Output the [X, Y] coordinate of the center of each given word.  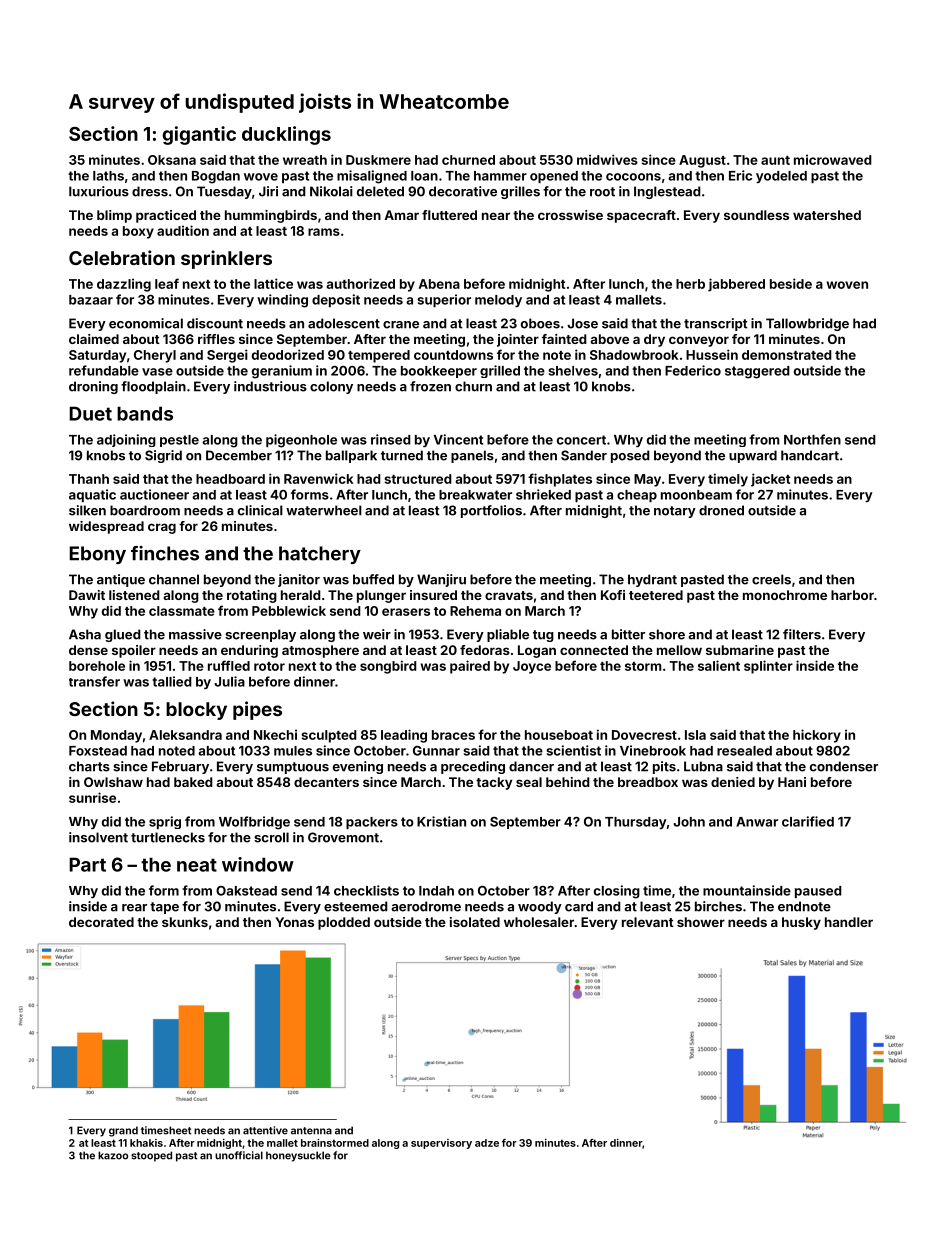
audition [183, 230]
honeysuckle [298, 1156]
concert [581, 440]
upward [753, 456]
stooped [151, 1156]
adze [487, 1143]
